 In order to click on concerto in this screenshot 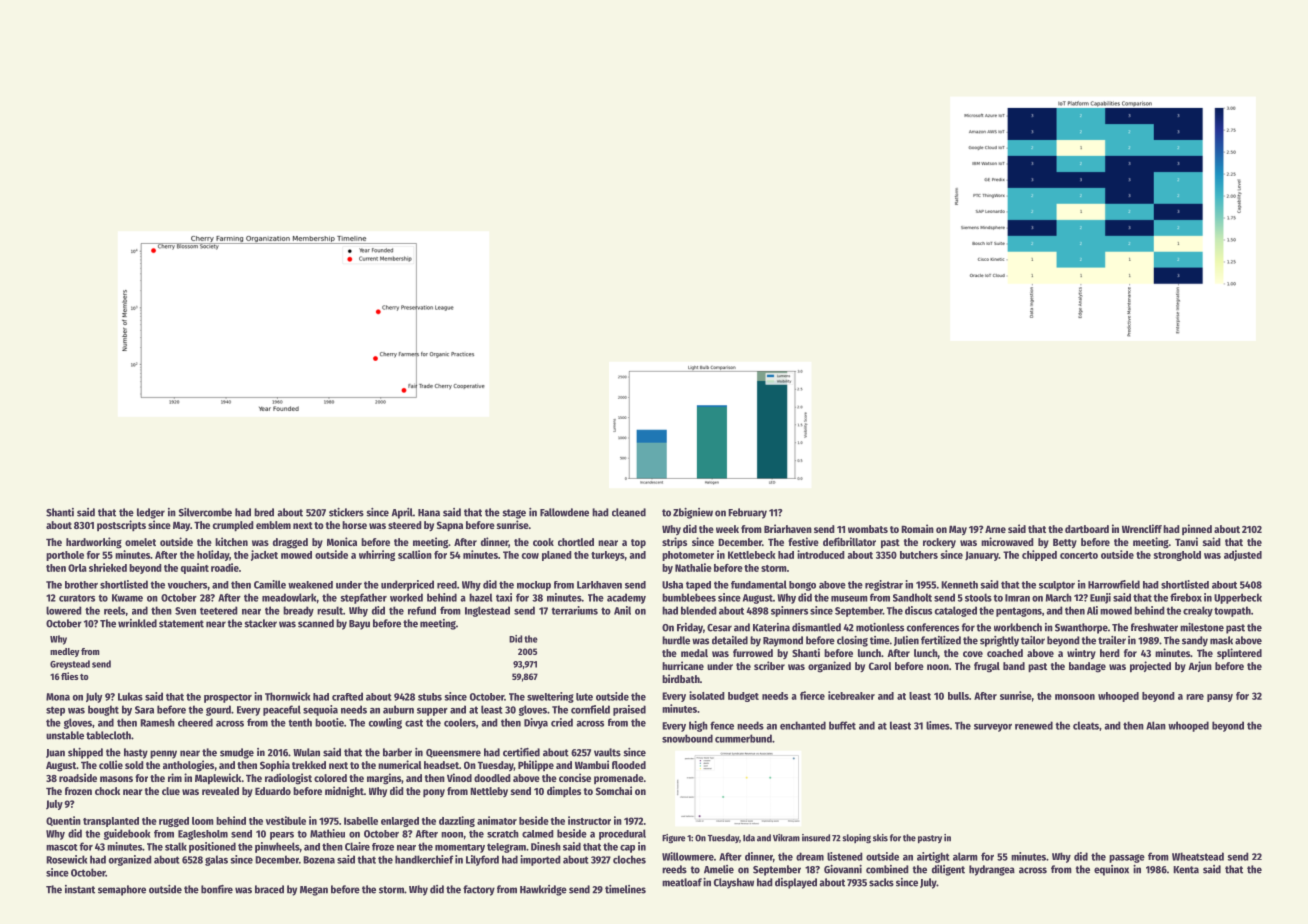, I will do `click(1079, 555)`.
